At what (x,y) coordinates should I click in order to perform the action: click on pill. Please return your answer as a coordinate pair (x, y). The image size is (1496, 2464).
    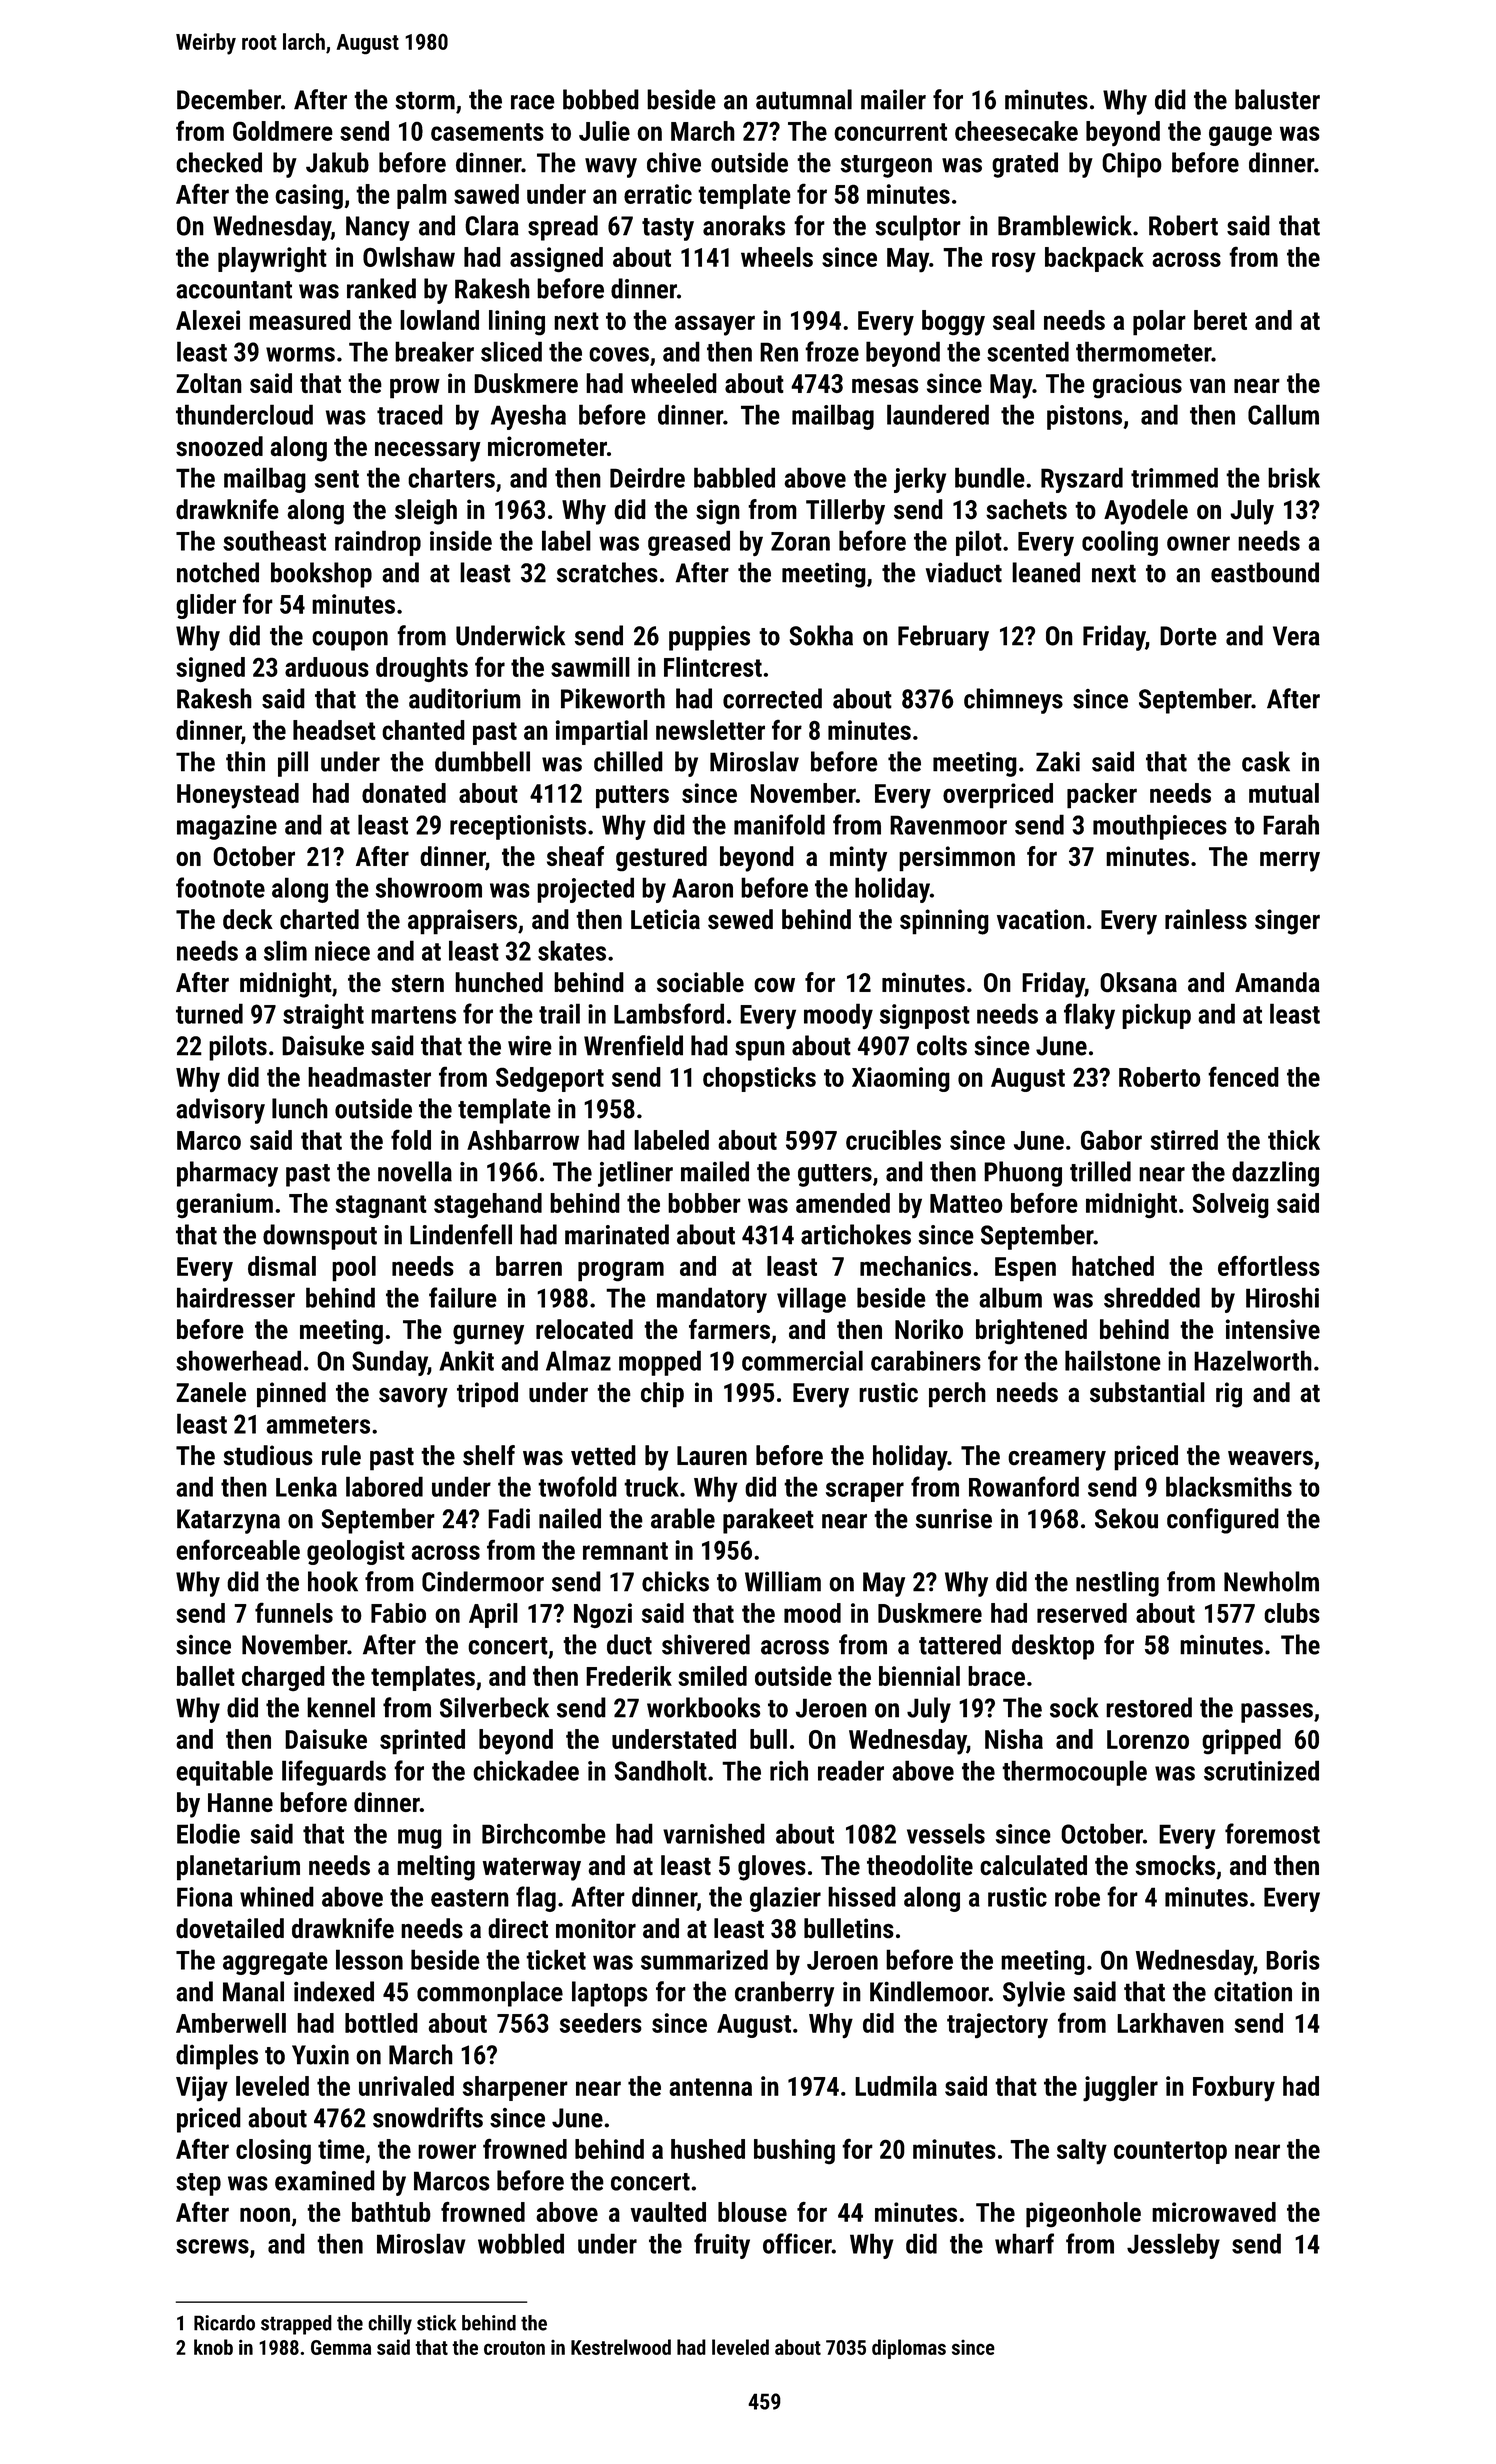
    Looking at the image, I should click on (293, 764).
